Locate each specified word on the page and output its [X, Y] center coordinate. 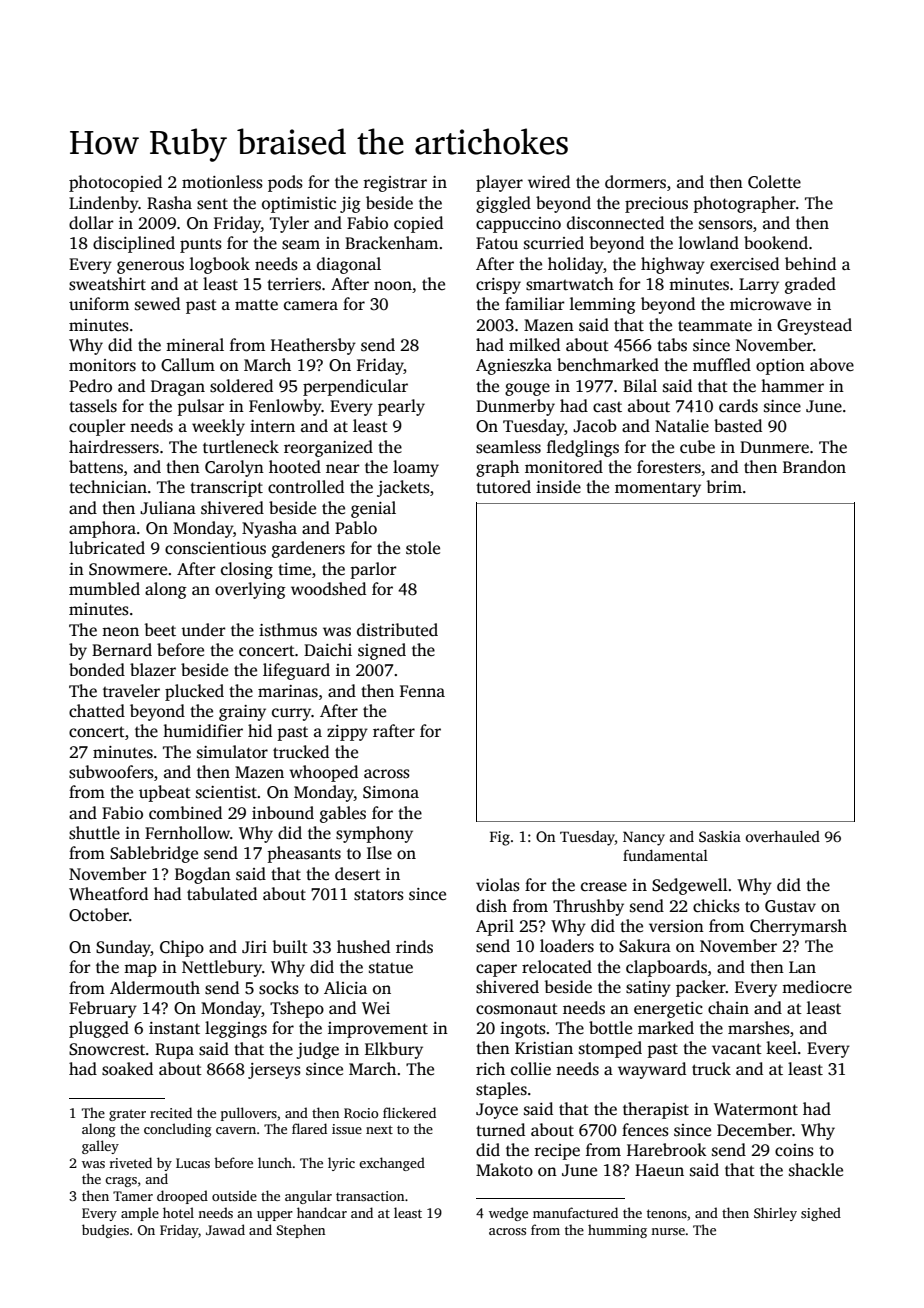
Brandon [814, 467]
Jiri [254, 947]
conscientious [215, 548]
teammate [715, 326]
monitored [564, 467]
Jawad [225, 1229]
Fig [500, 838]
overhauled [783, 836]
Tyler [289, 224]
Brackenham [391, 243]
